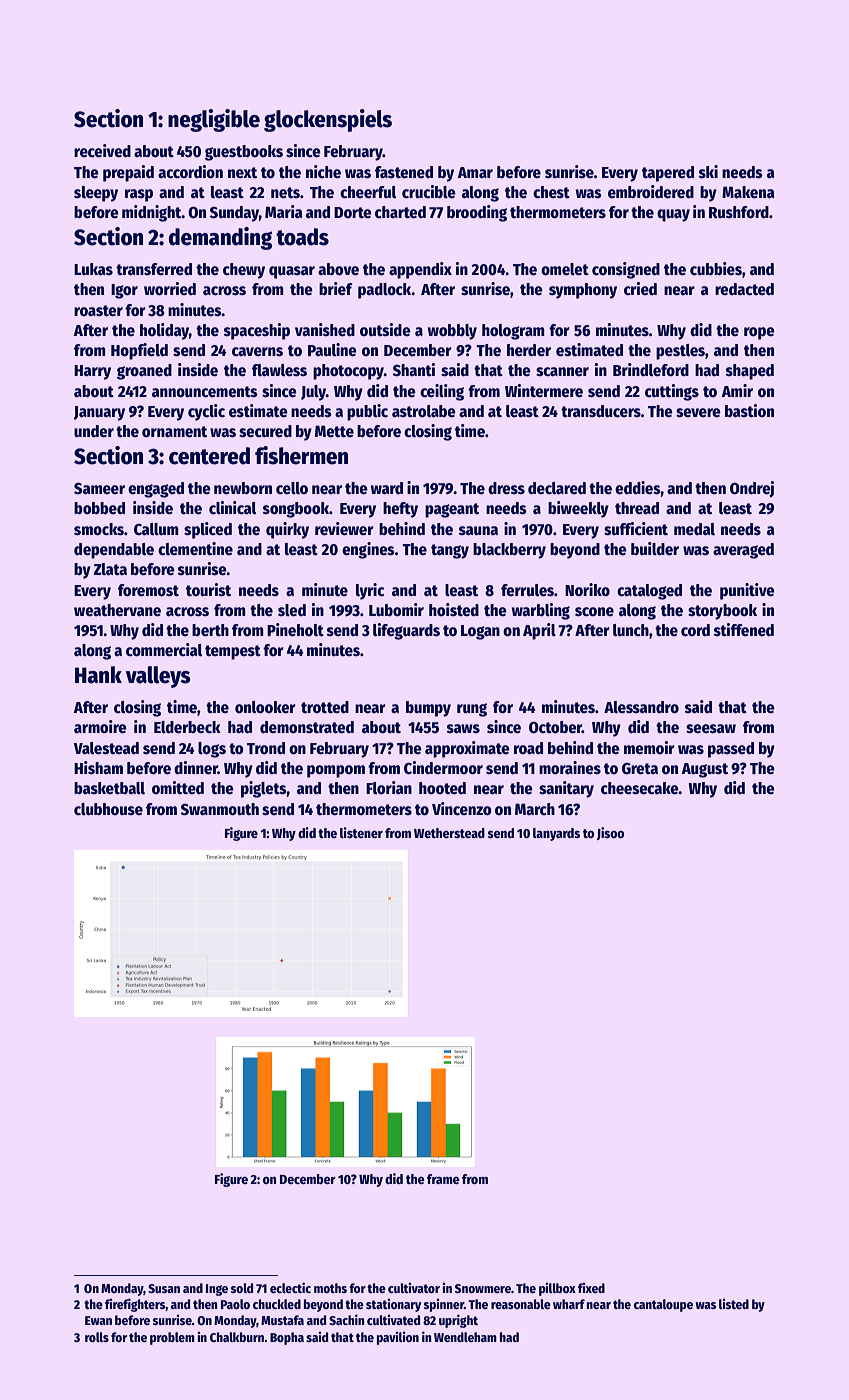  I want to click on cried, so click(640, 288).
